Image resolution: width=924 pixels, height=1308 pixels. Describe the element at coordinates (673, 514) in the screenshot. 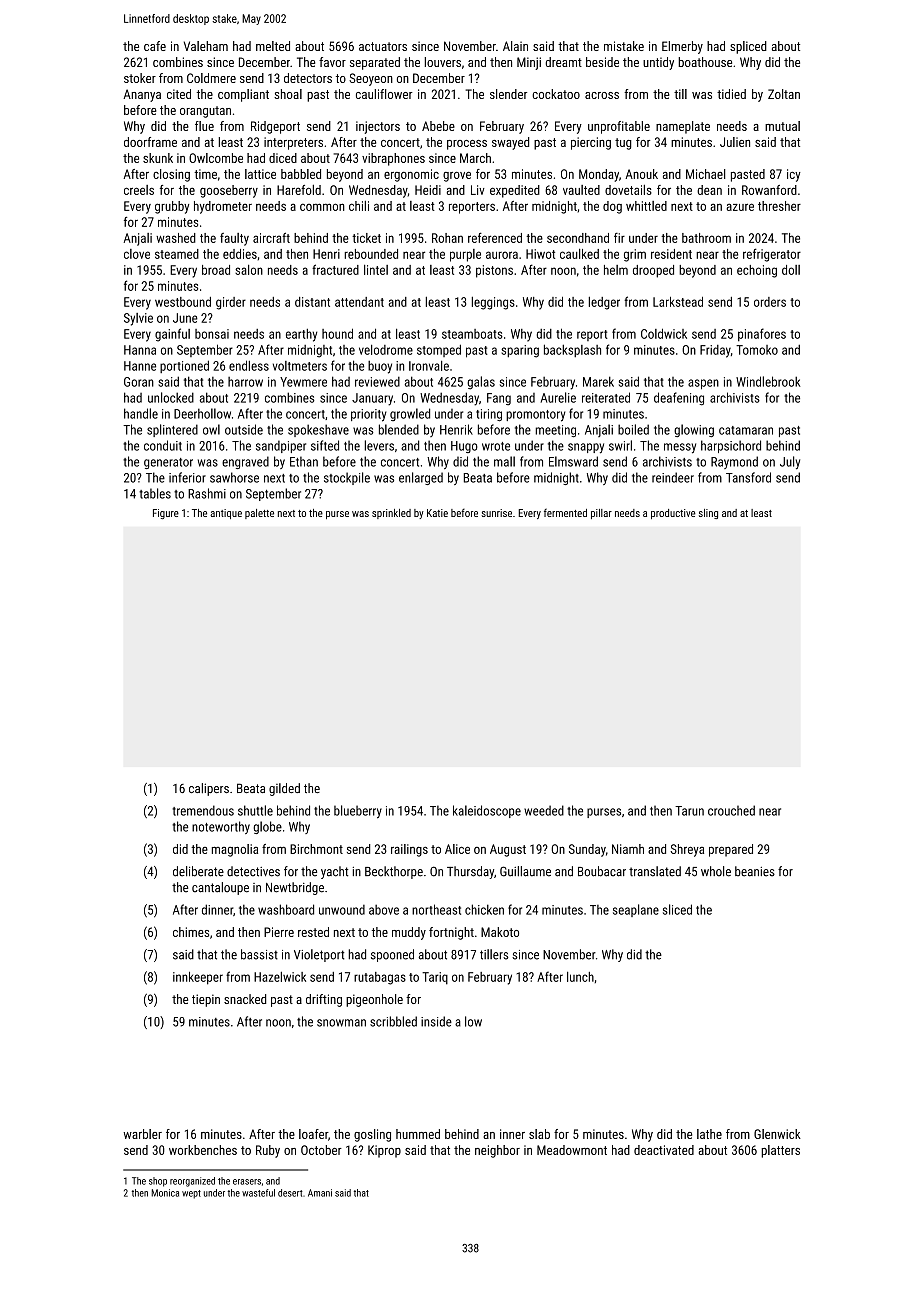

I see `productive` at that location.
